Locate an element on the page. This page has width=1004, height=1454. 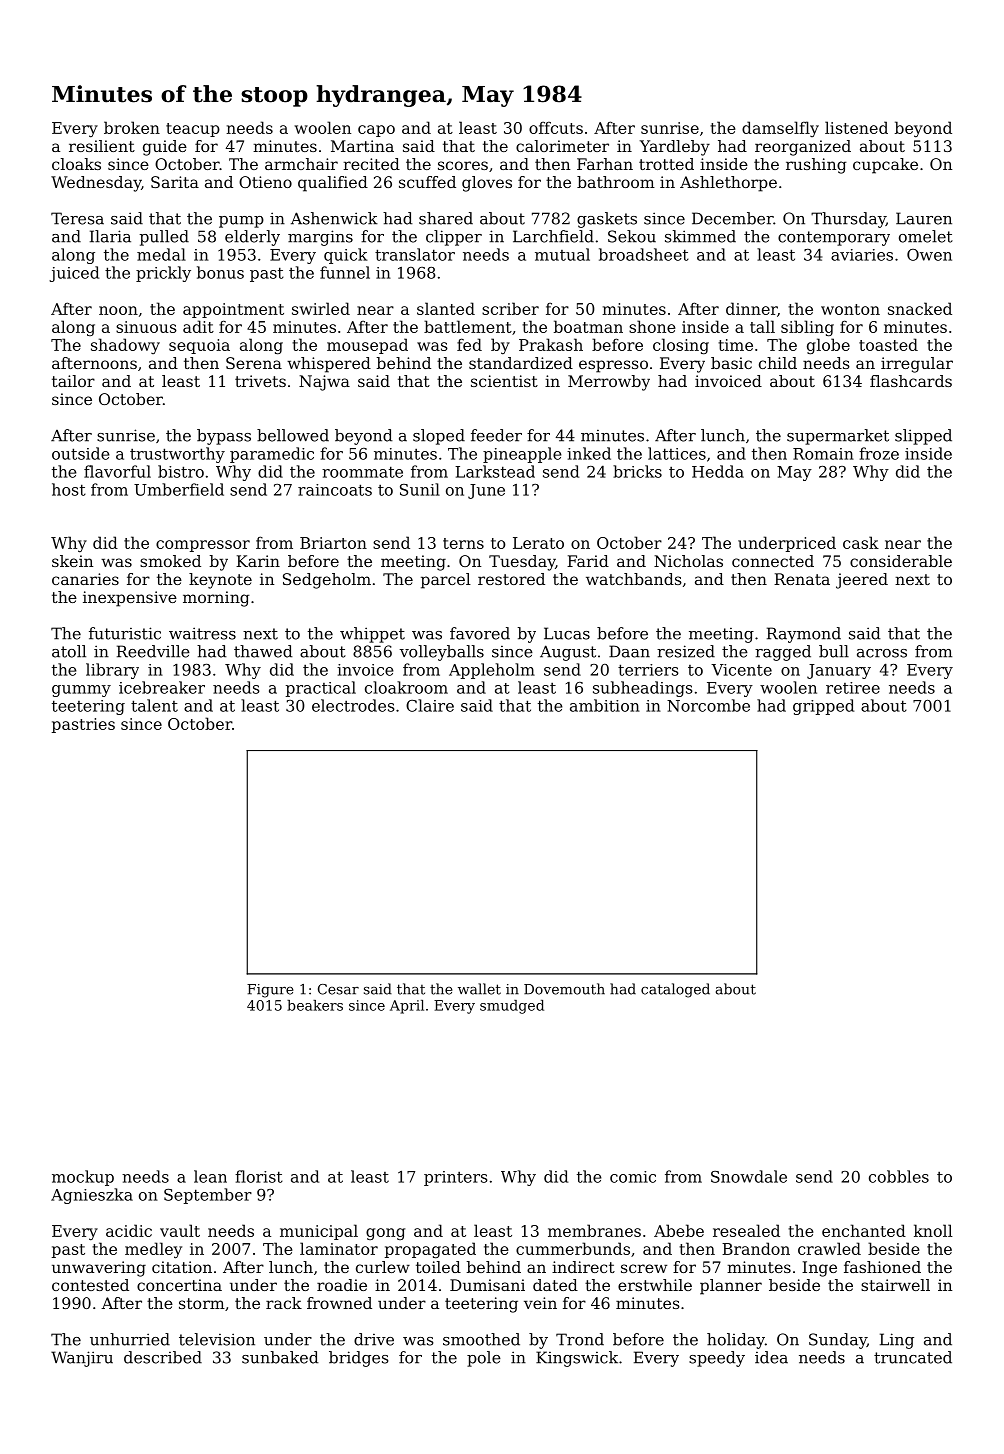
Claire is located at coordinates (430, 705).
